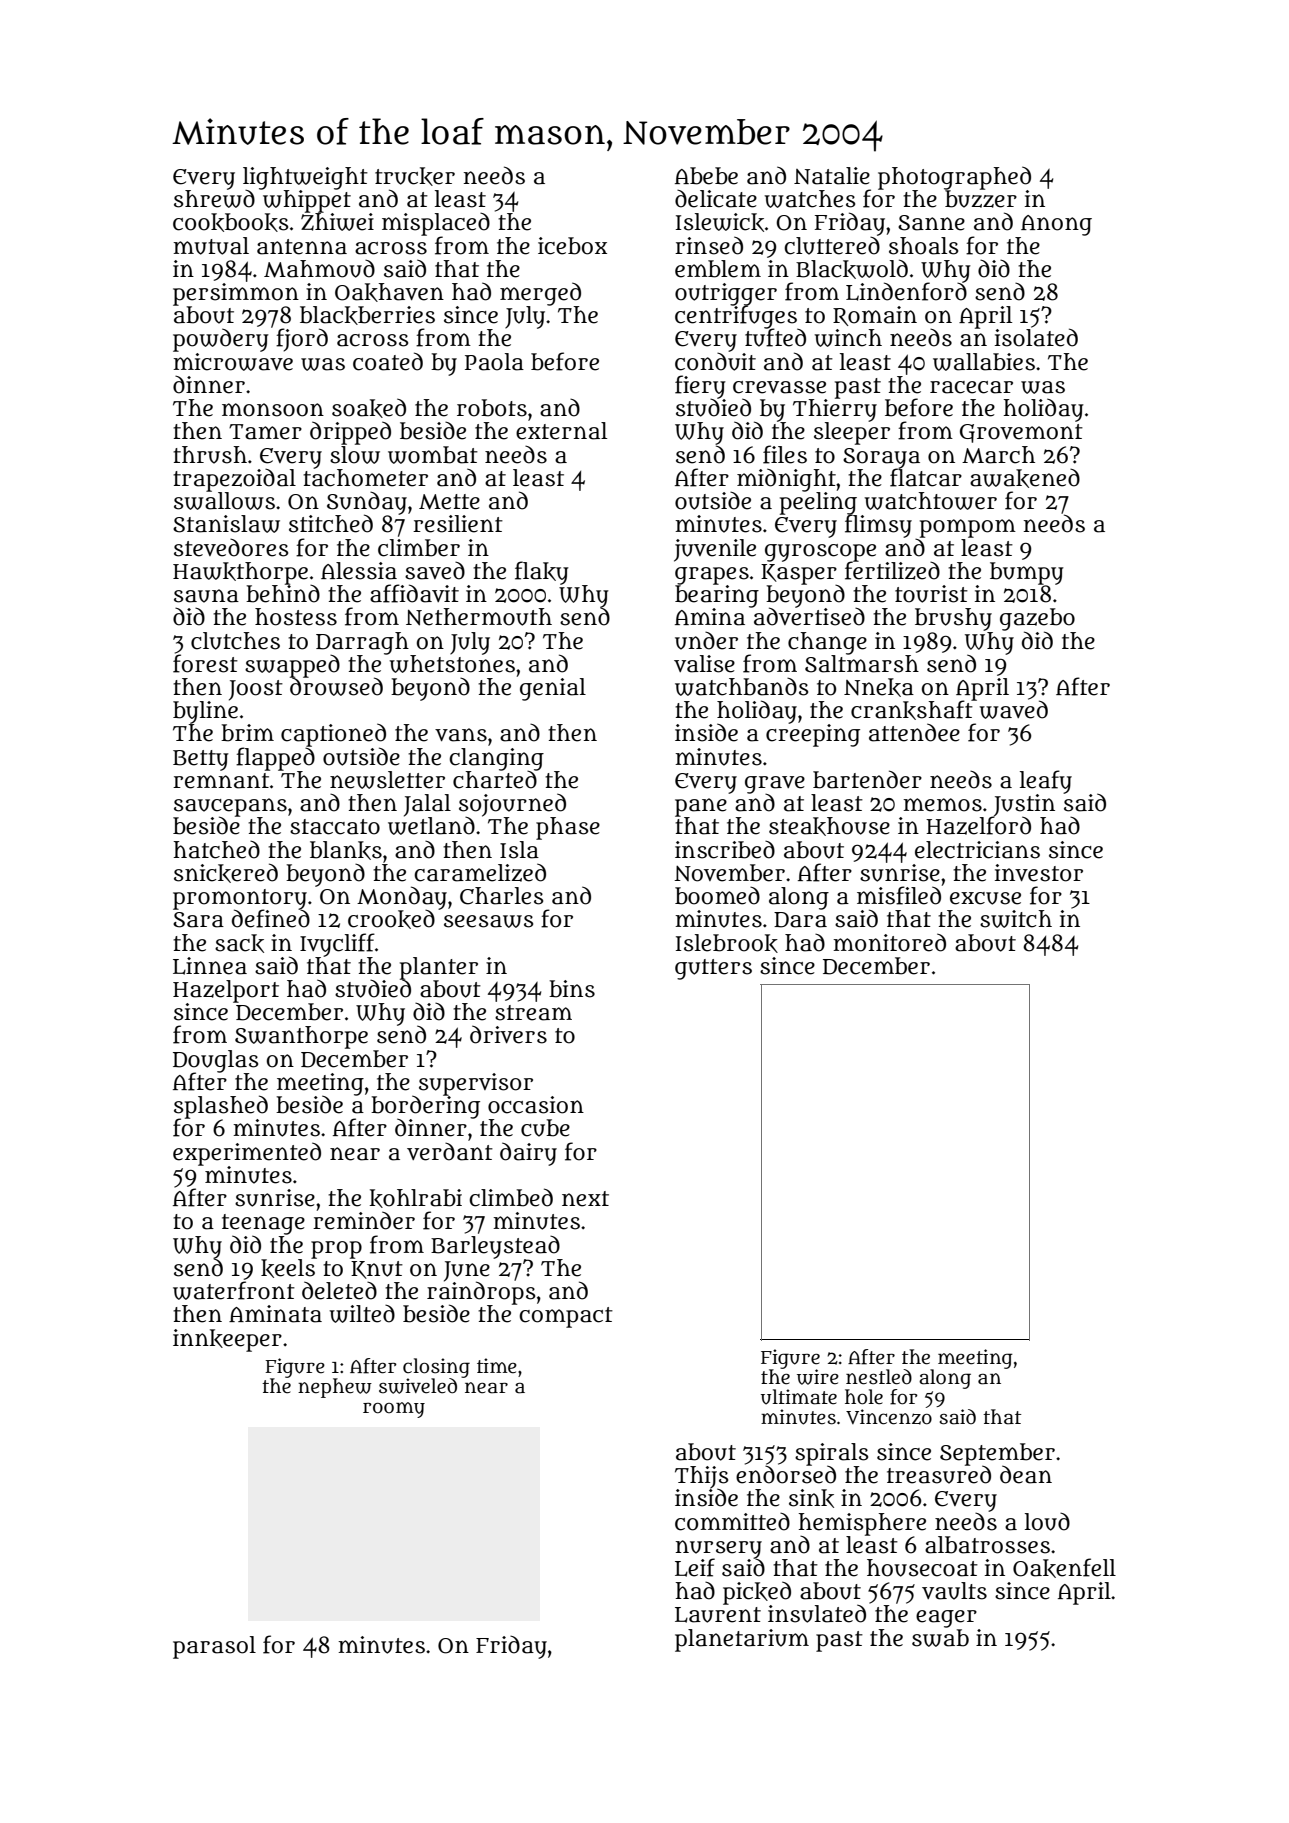 Image resolution: width=1289 pixels, height=1823 pixels. I want to click on nestled, so click(879, 1377).
